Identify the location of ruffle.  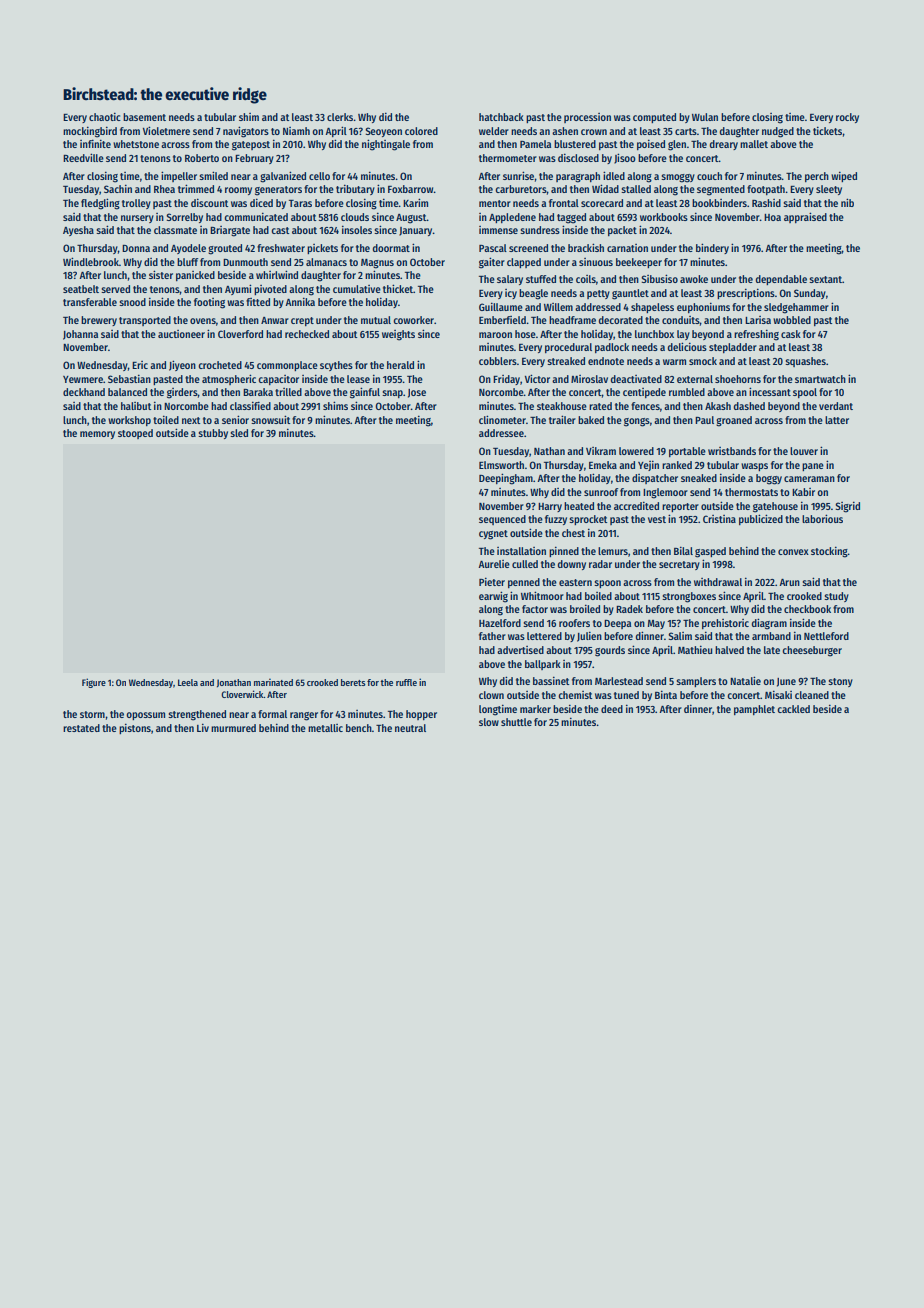
(406, 682).
